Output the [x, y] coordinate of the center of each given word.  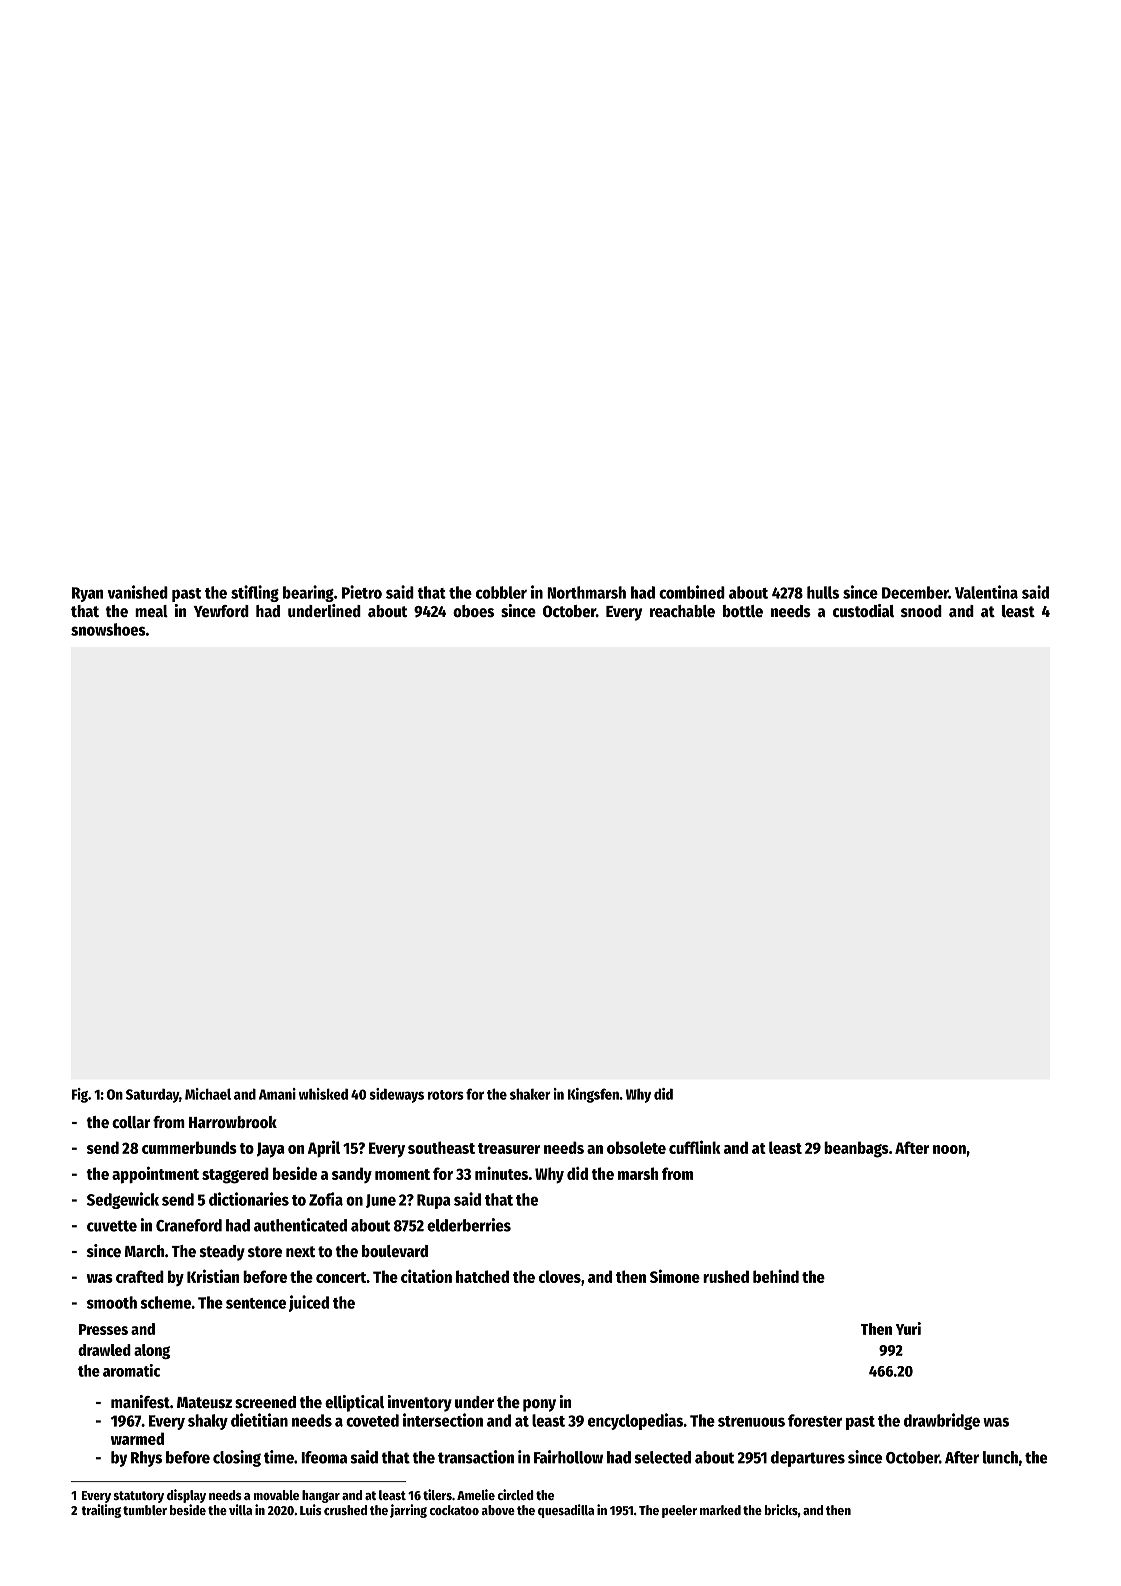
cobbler [501, 592]
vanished [137, 592]
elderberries [469, 1225]
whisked [323, 1094]
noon [949, 1149]
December [915, 592]
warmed [137, 1438]
